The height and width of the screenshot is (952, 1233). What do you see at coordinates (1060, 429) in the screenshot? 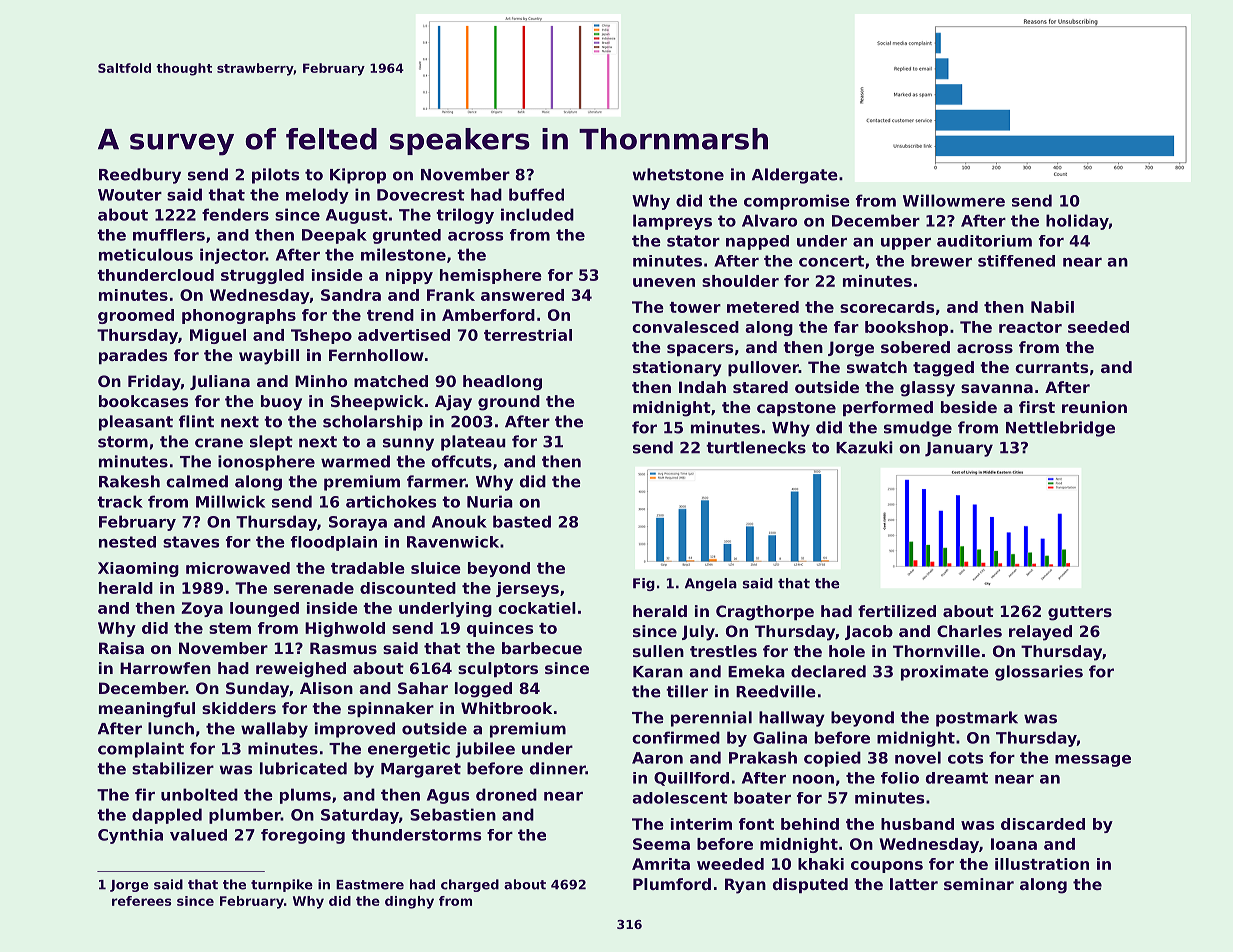
I see `Nettlebridge` at bounding box center [1060, 429].
